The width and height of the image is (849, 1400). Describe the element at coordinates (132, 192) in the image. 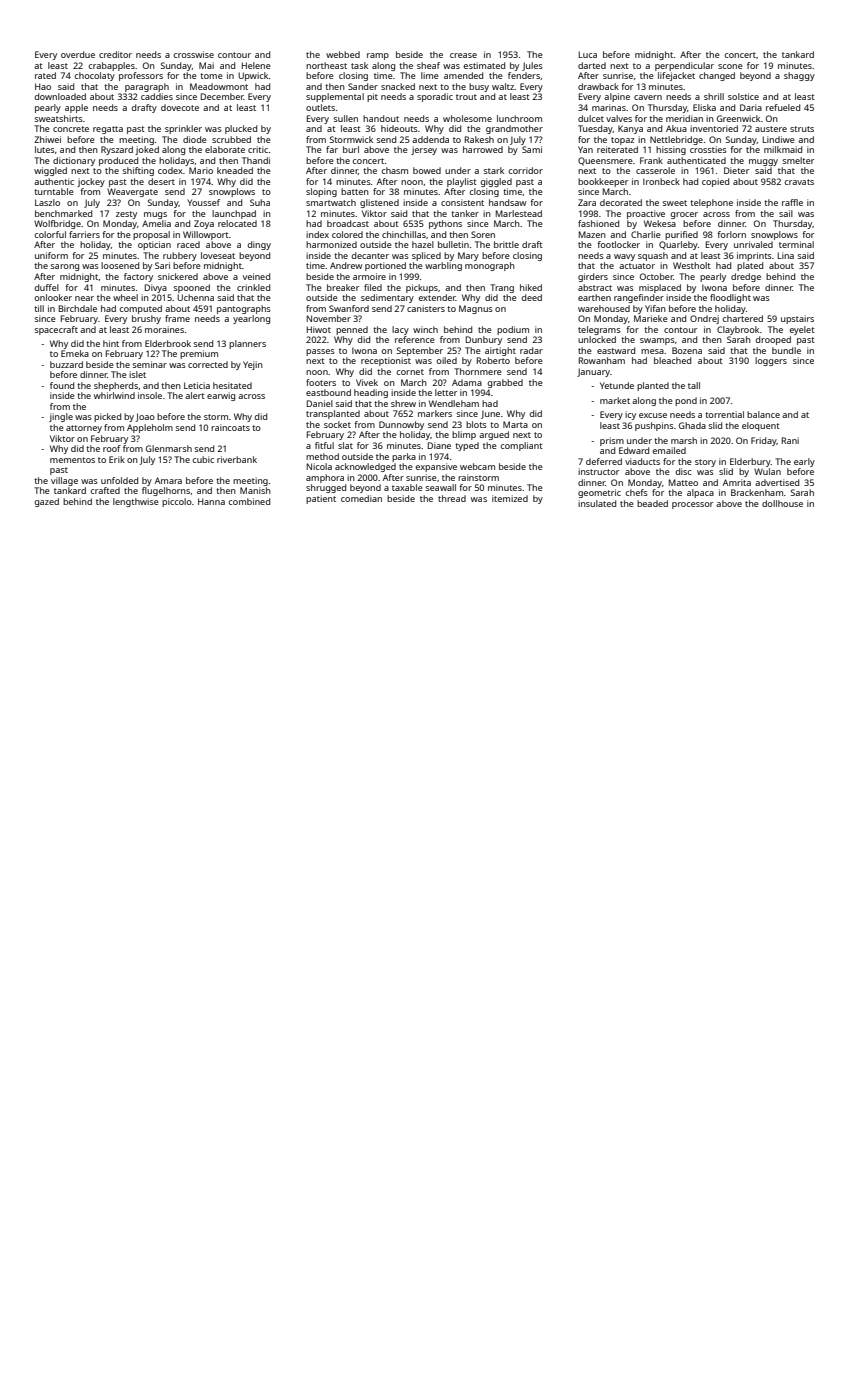

I see `Weavergate` at that location.
